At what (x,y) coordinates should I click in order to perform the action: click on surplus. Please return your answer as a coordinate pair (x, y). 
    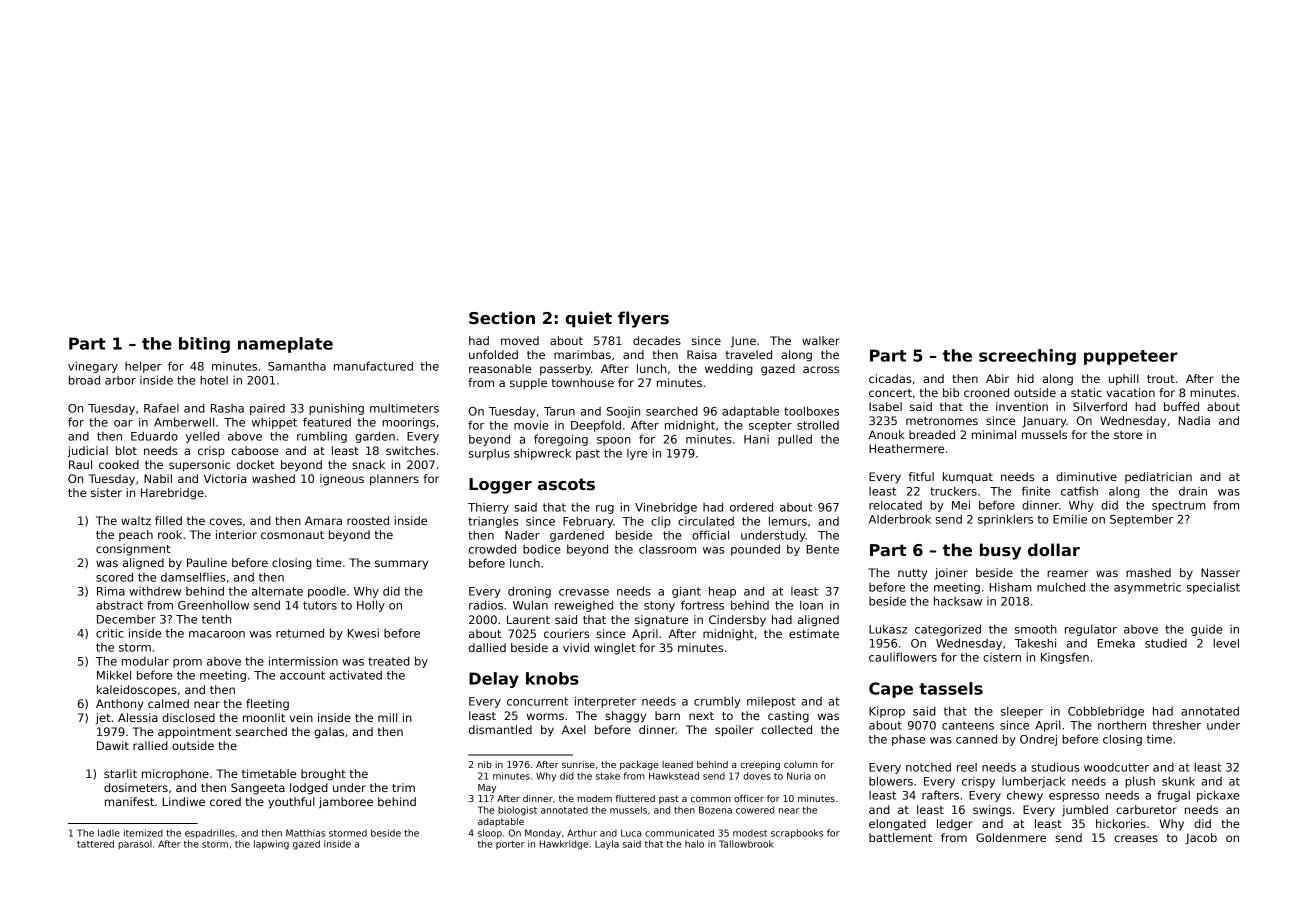
    Looking at the image, I should click on (489, 454).
